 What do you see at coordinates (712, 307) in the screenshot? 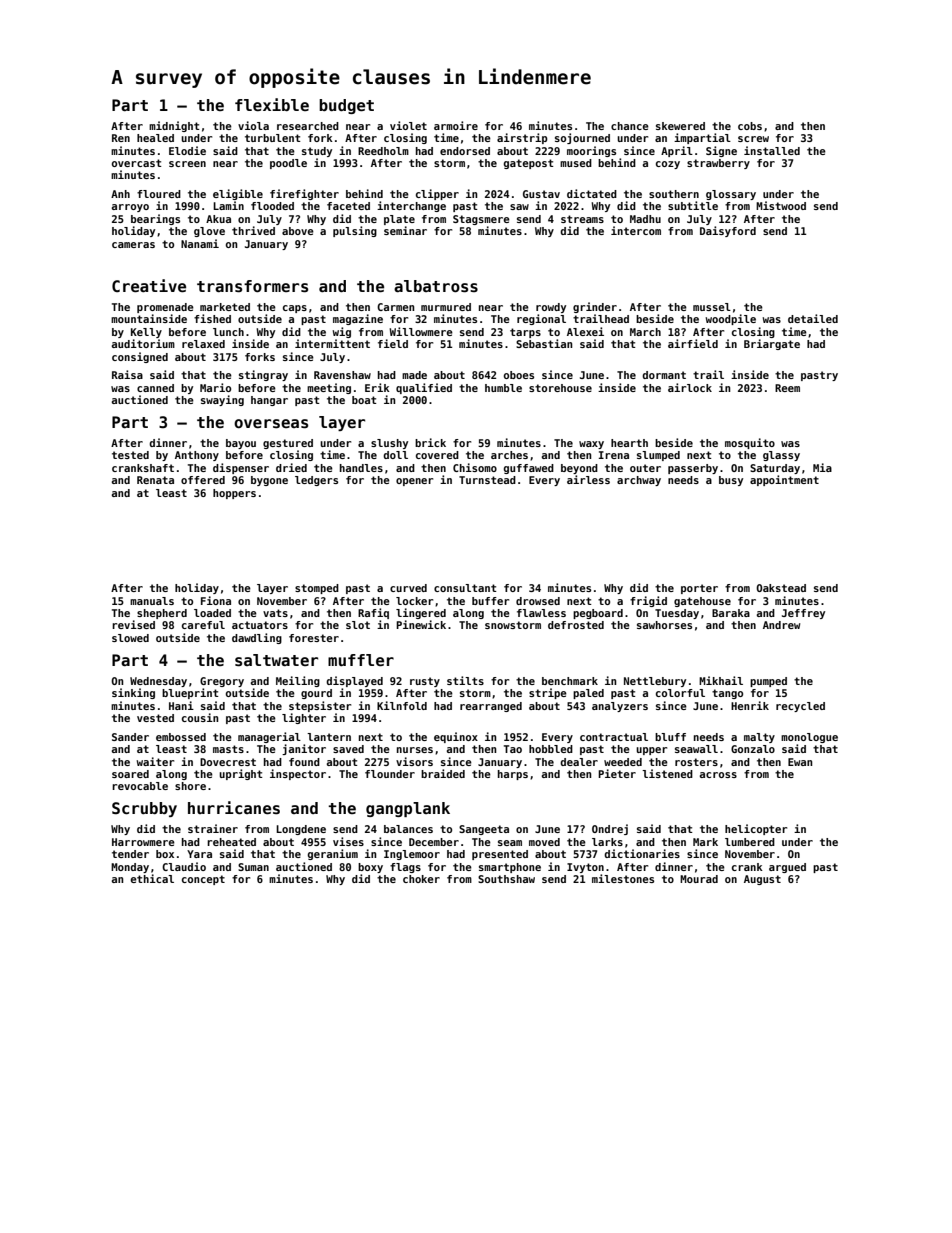
I see `mussel` at bounding box center [712, 307].
